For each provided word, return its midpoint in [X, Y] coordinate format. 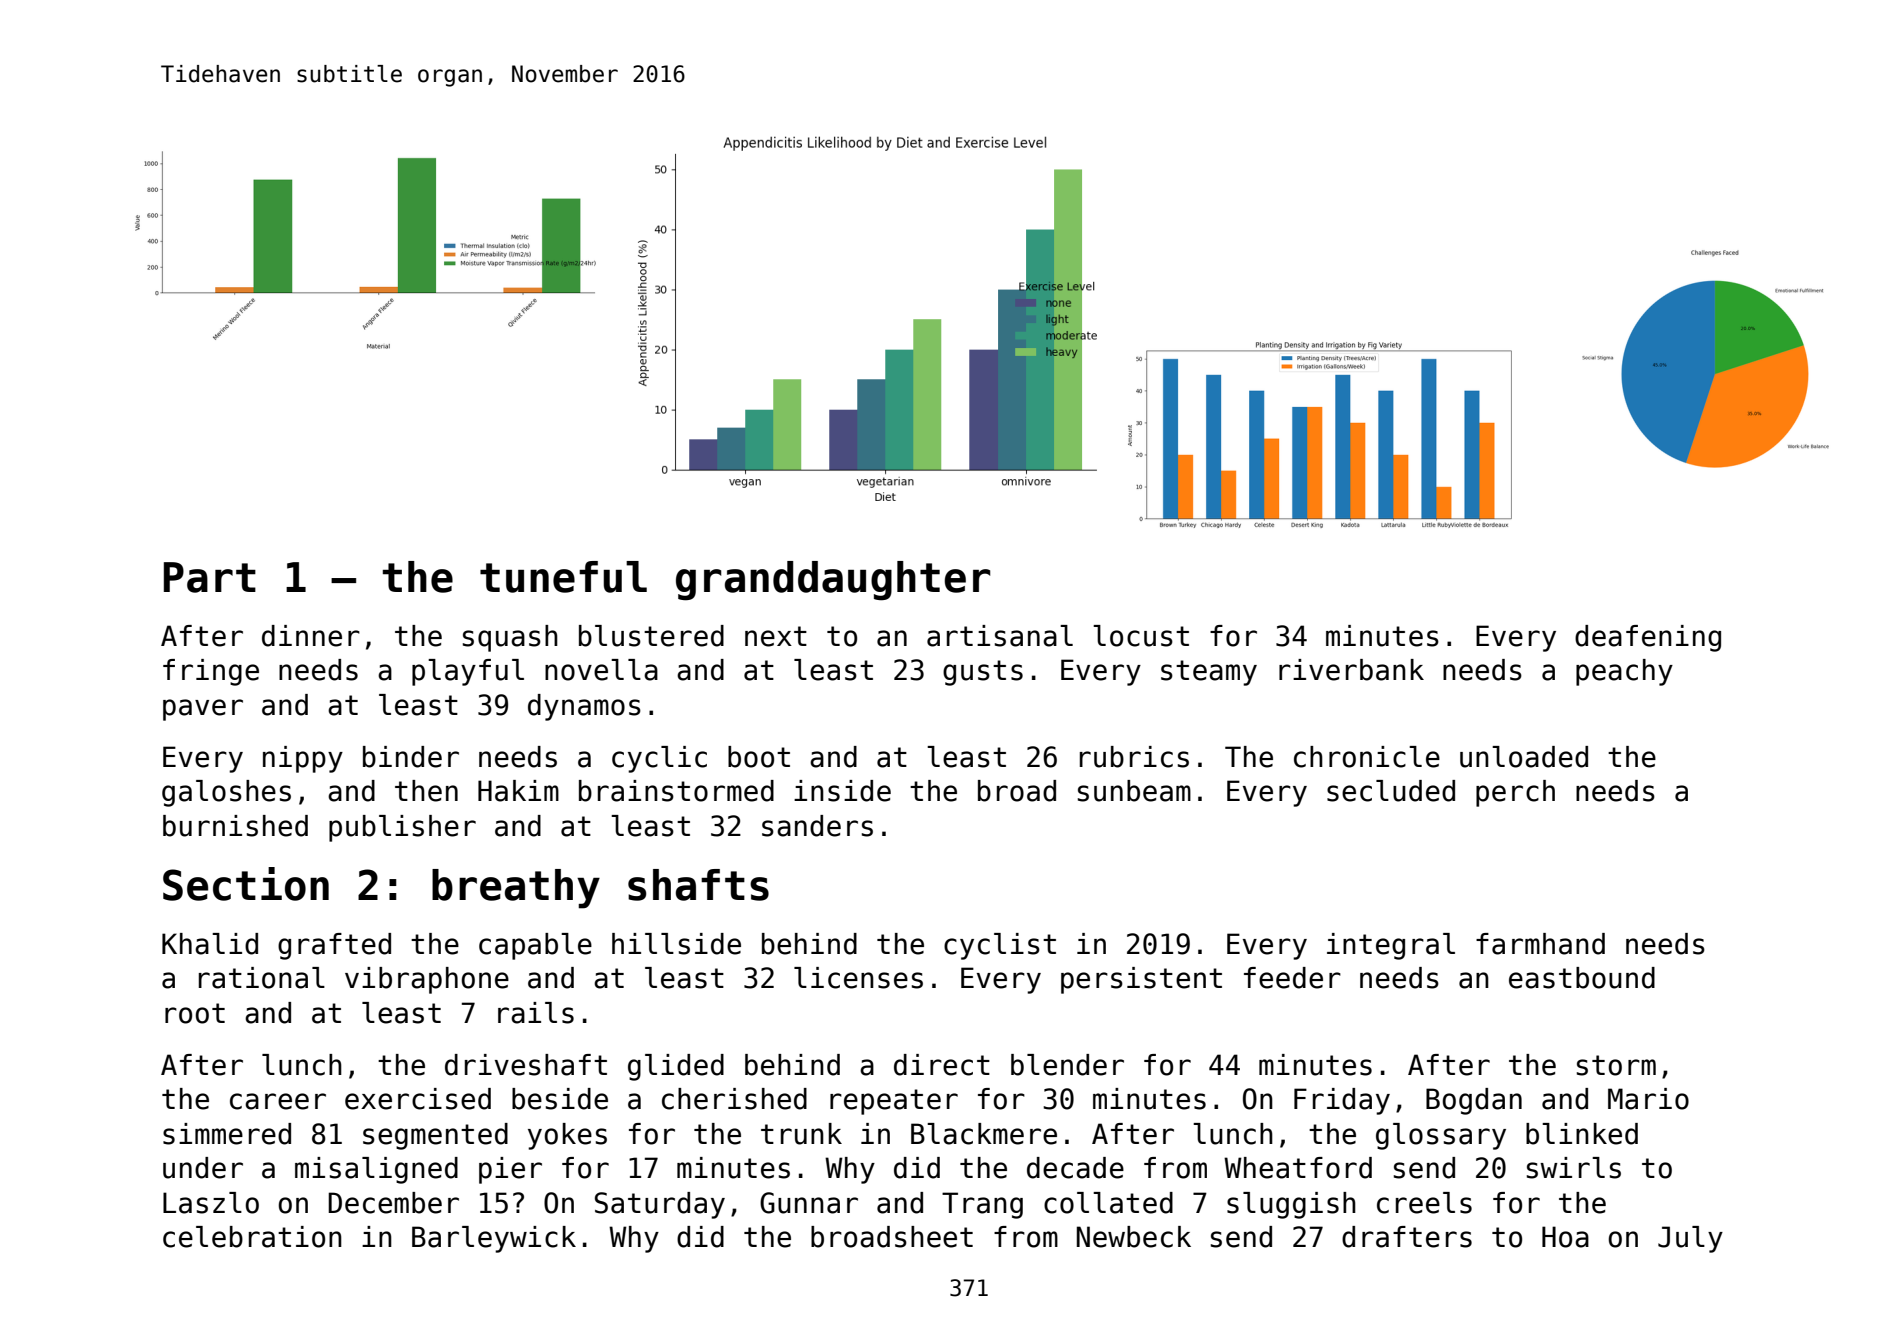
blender [1067, 1065]
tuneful [563, 577]
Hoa [1565, 1237]
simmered [227, 1134]
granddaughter [833, 581]
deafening [1648, 638]
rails [536, 1013]
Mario [1648, 1099]
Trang [982, 1205]
